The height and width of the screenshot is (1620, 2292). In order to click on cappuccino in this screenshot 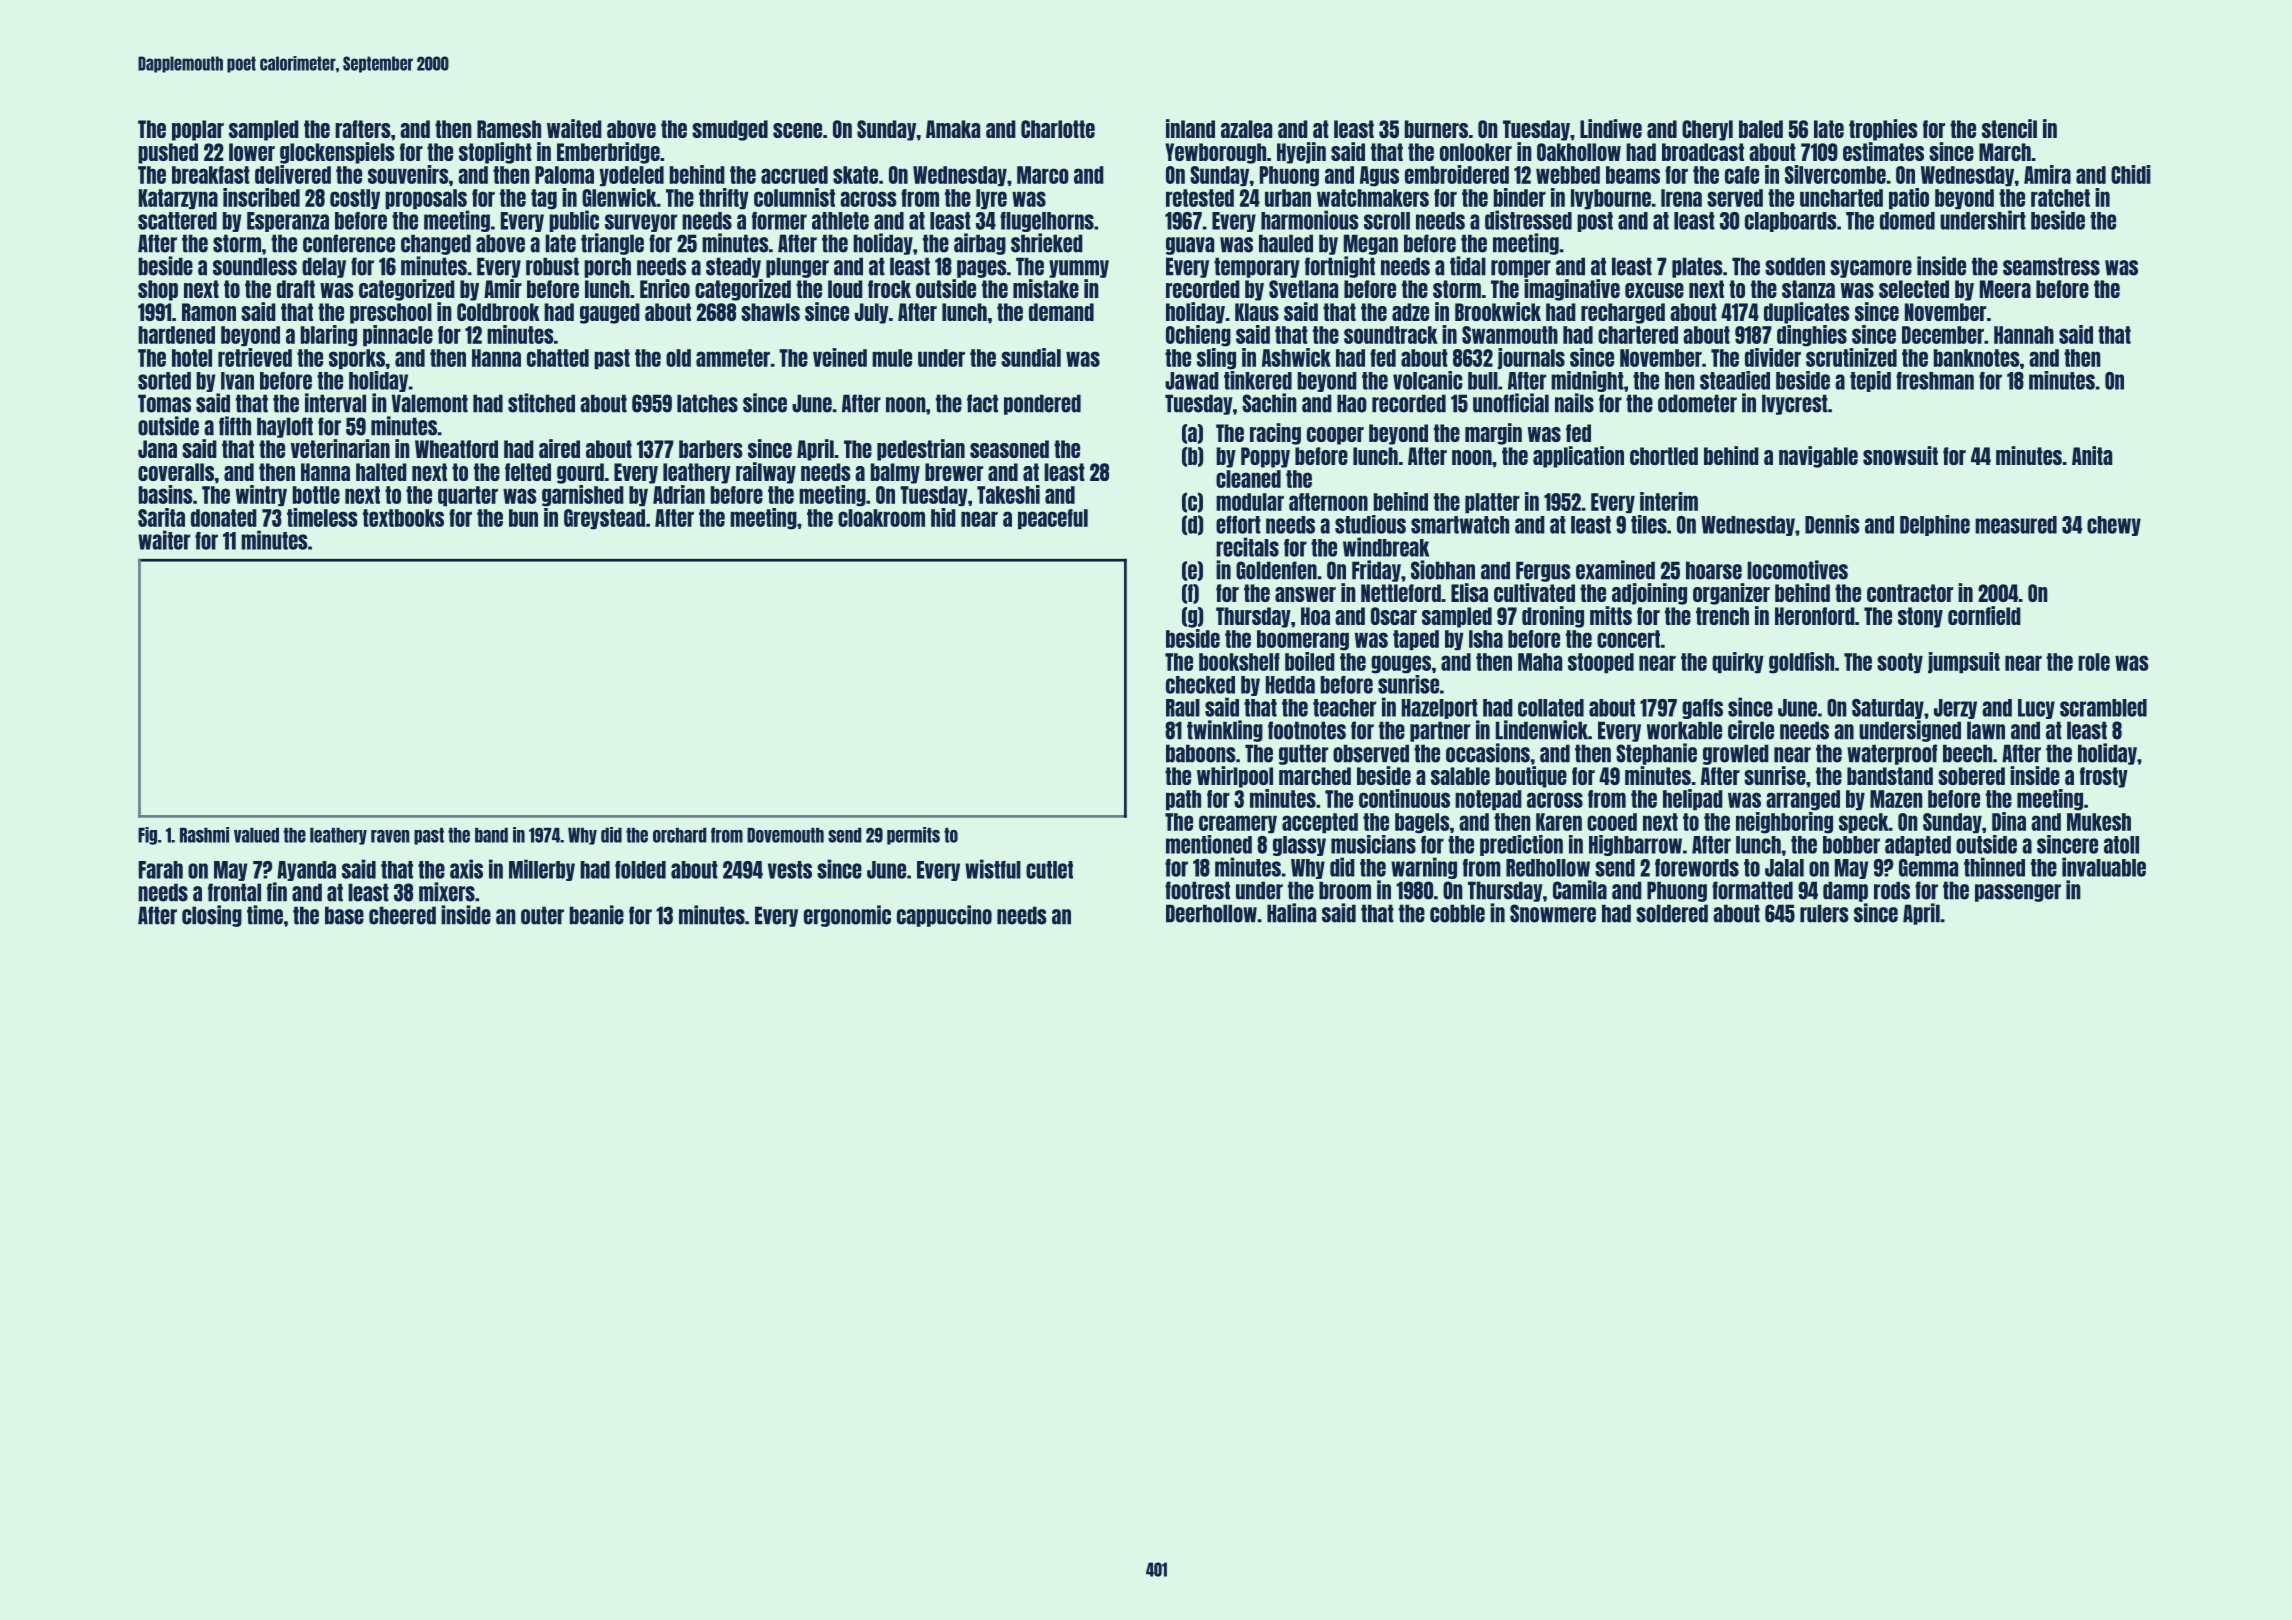, I will do `click(944, 916)`.
